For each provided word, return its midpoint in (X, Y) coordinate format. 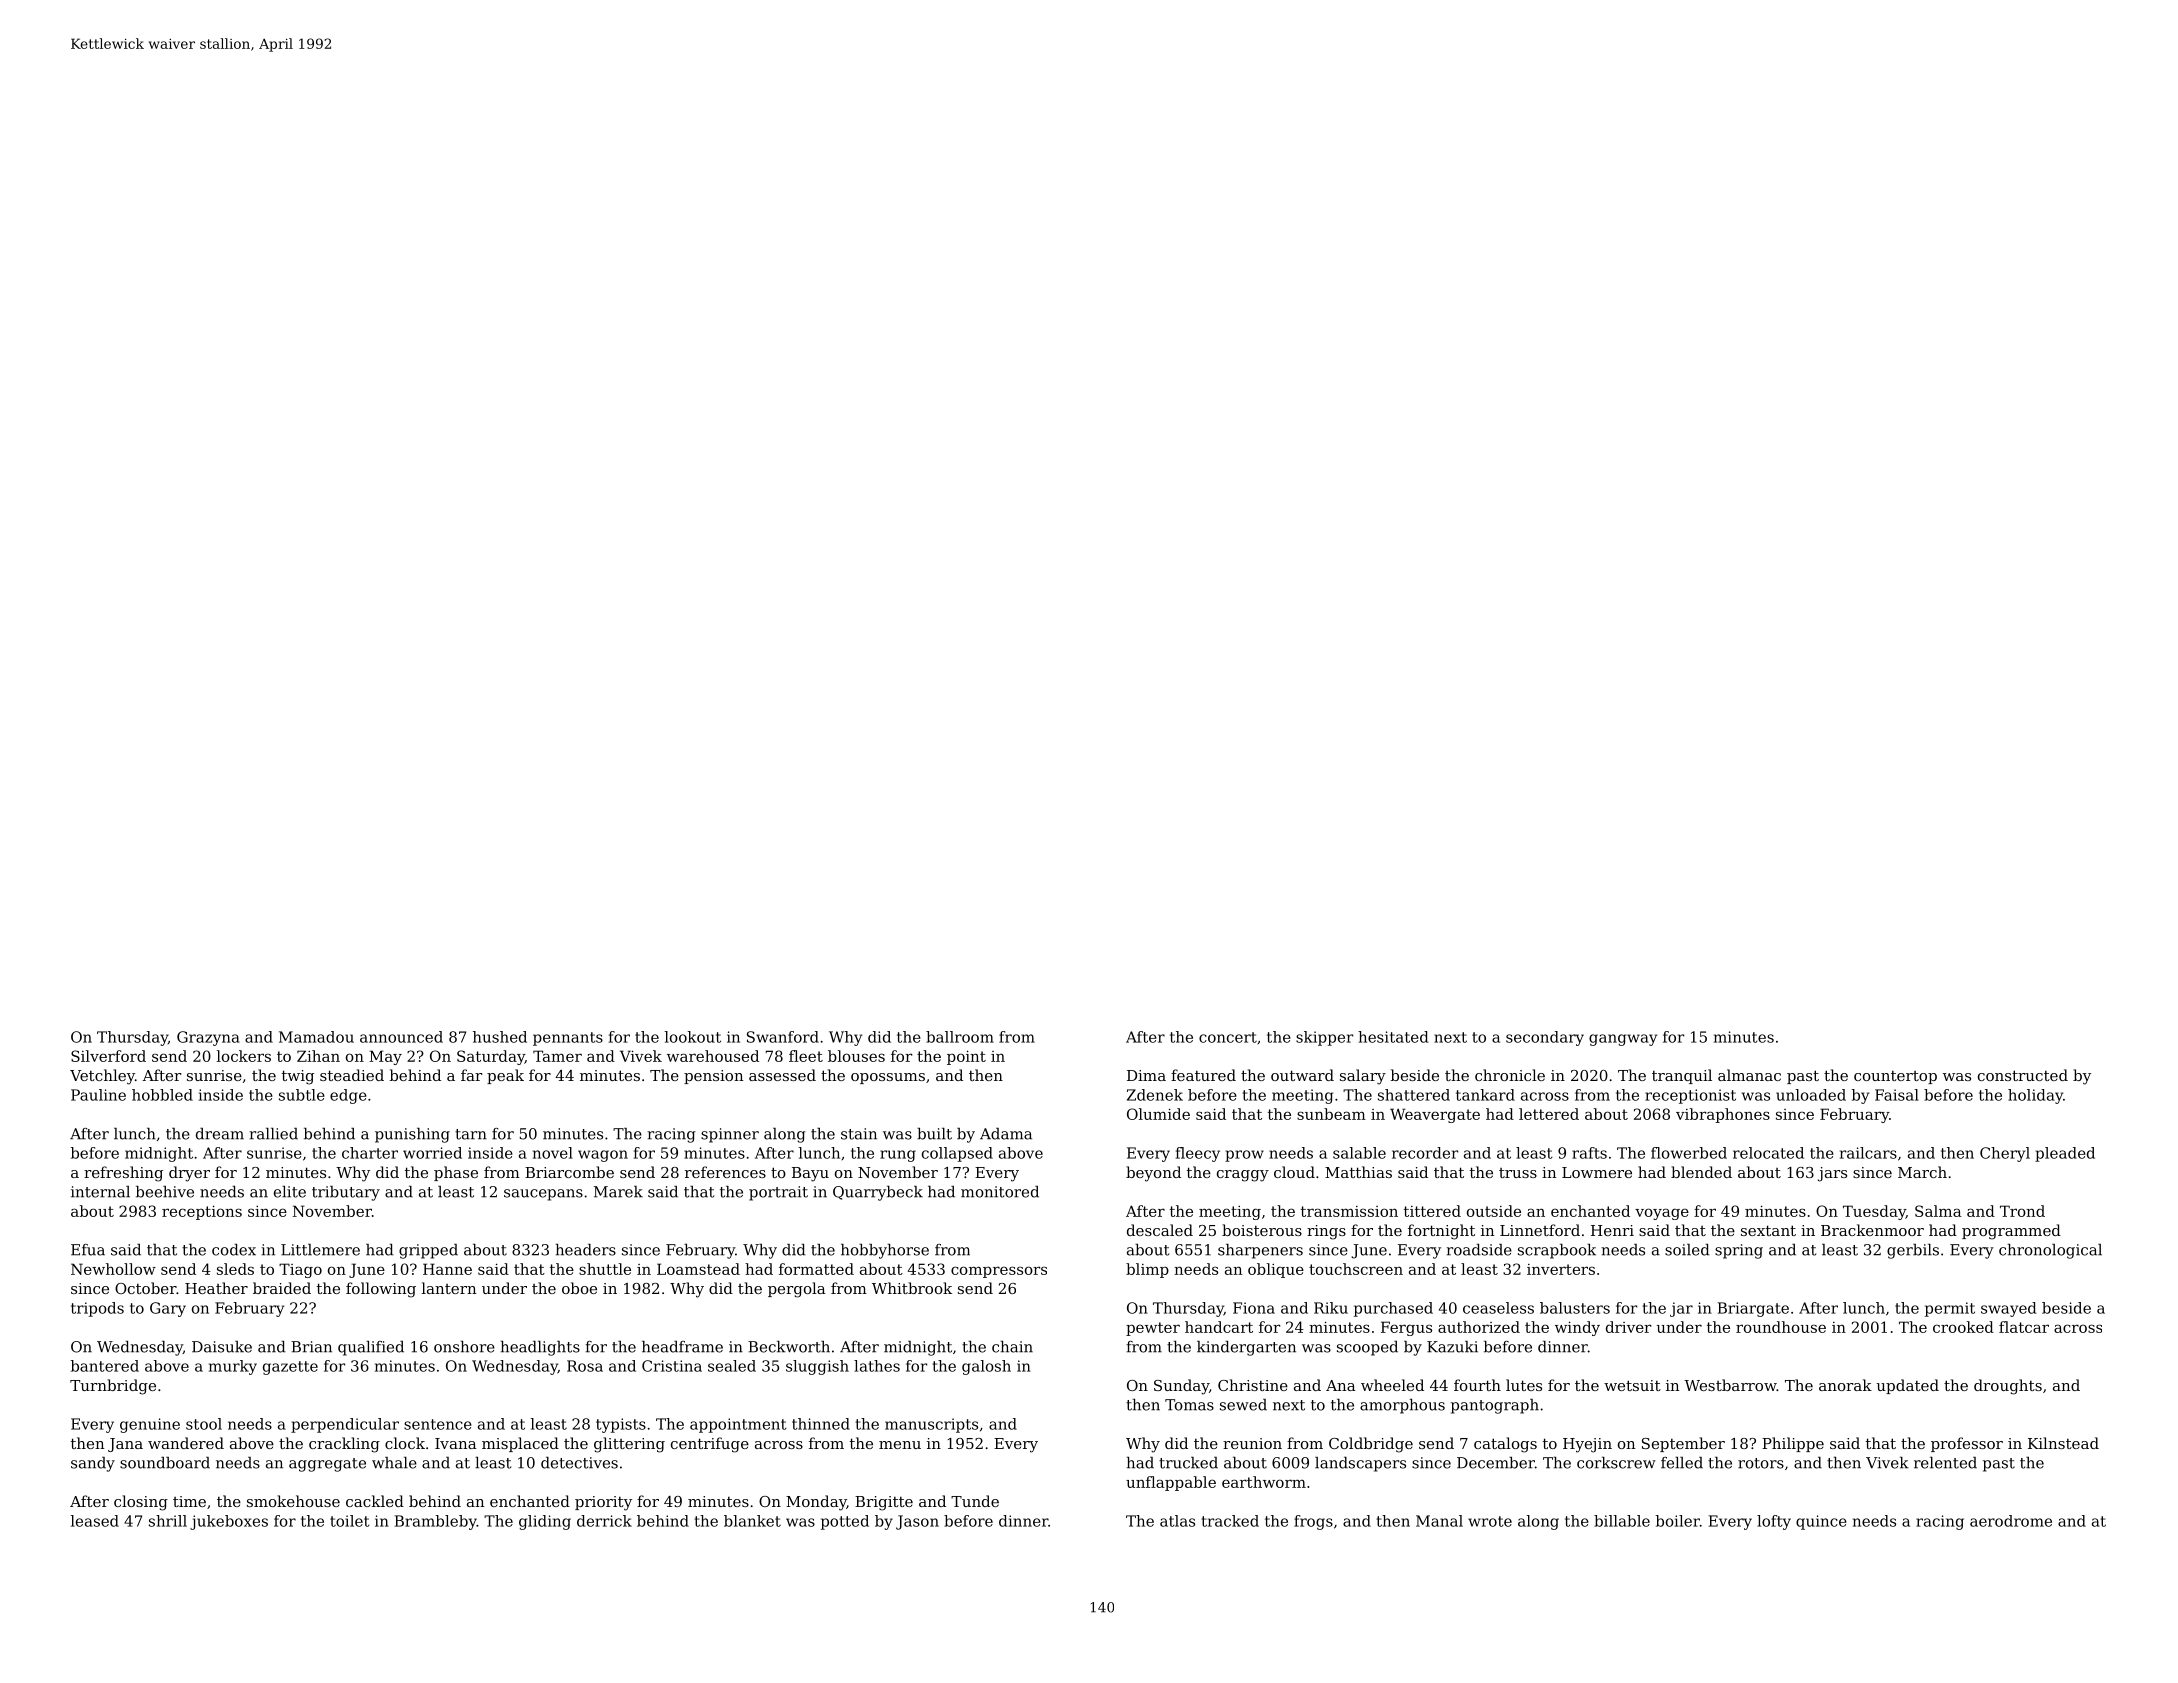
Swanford (783, 1037)
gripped (428, 1251)
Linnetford (1540, 1230)
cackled (375, 1501)
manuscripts (931, 1425)
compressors (999, 1272)
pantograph (1495, 1406)
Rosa (585, 1366)
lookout (693, 1037)
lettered (1549, 1114)
